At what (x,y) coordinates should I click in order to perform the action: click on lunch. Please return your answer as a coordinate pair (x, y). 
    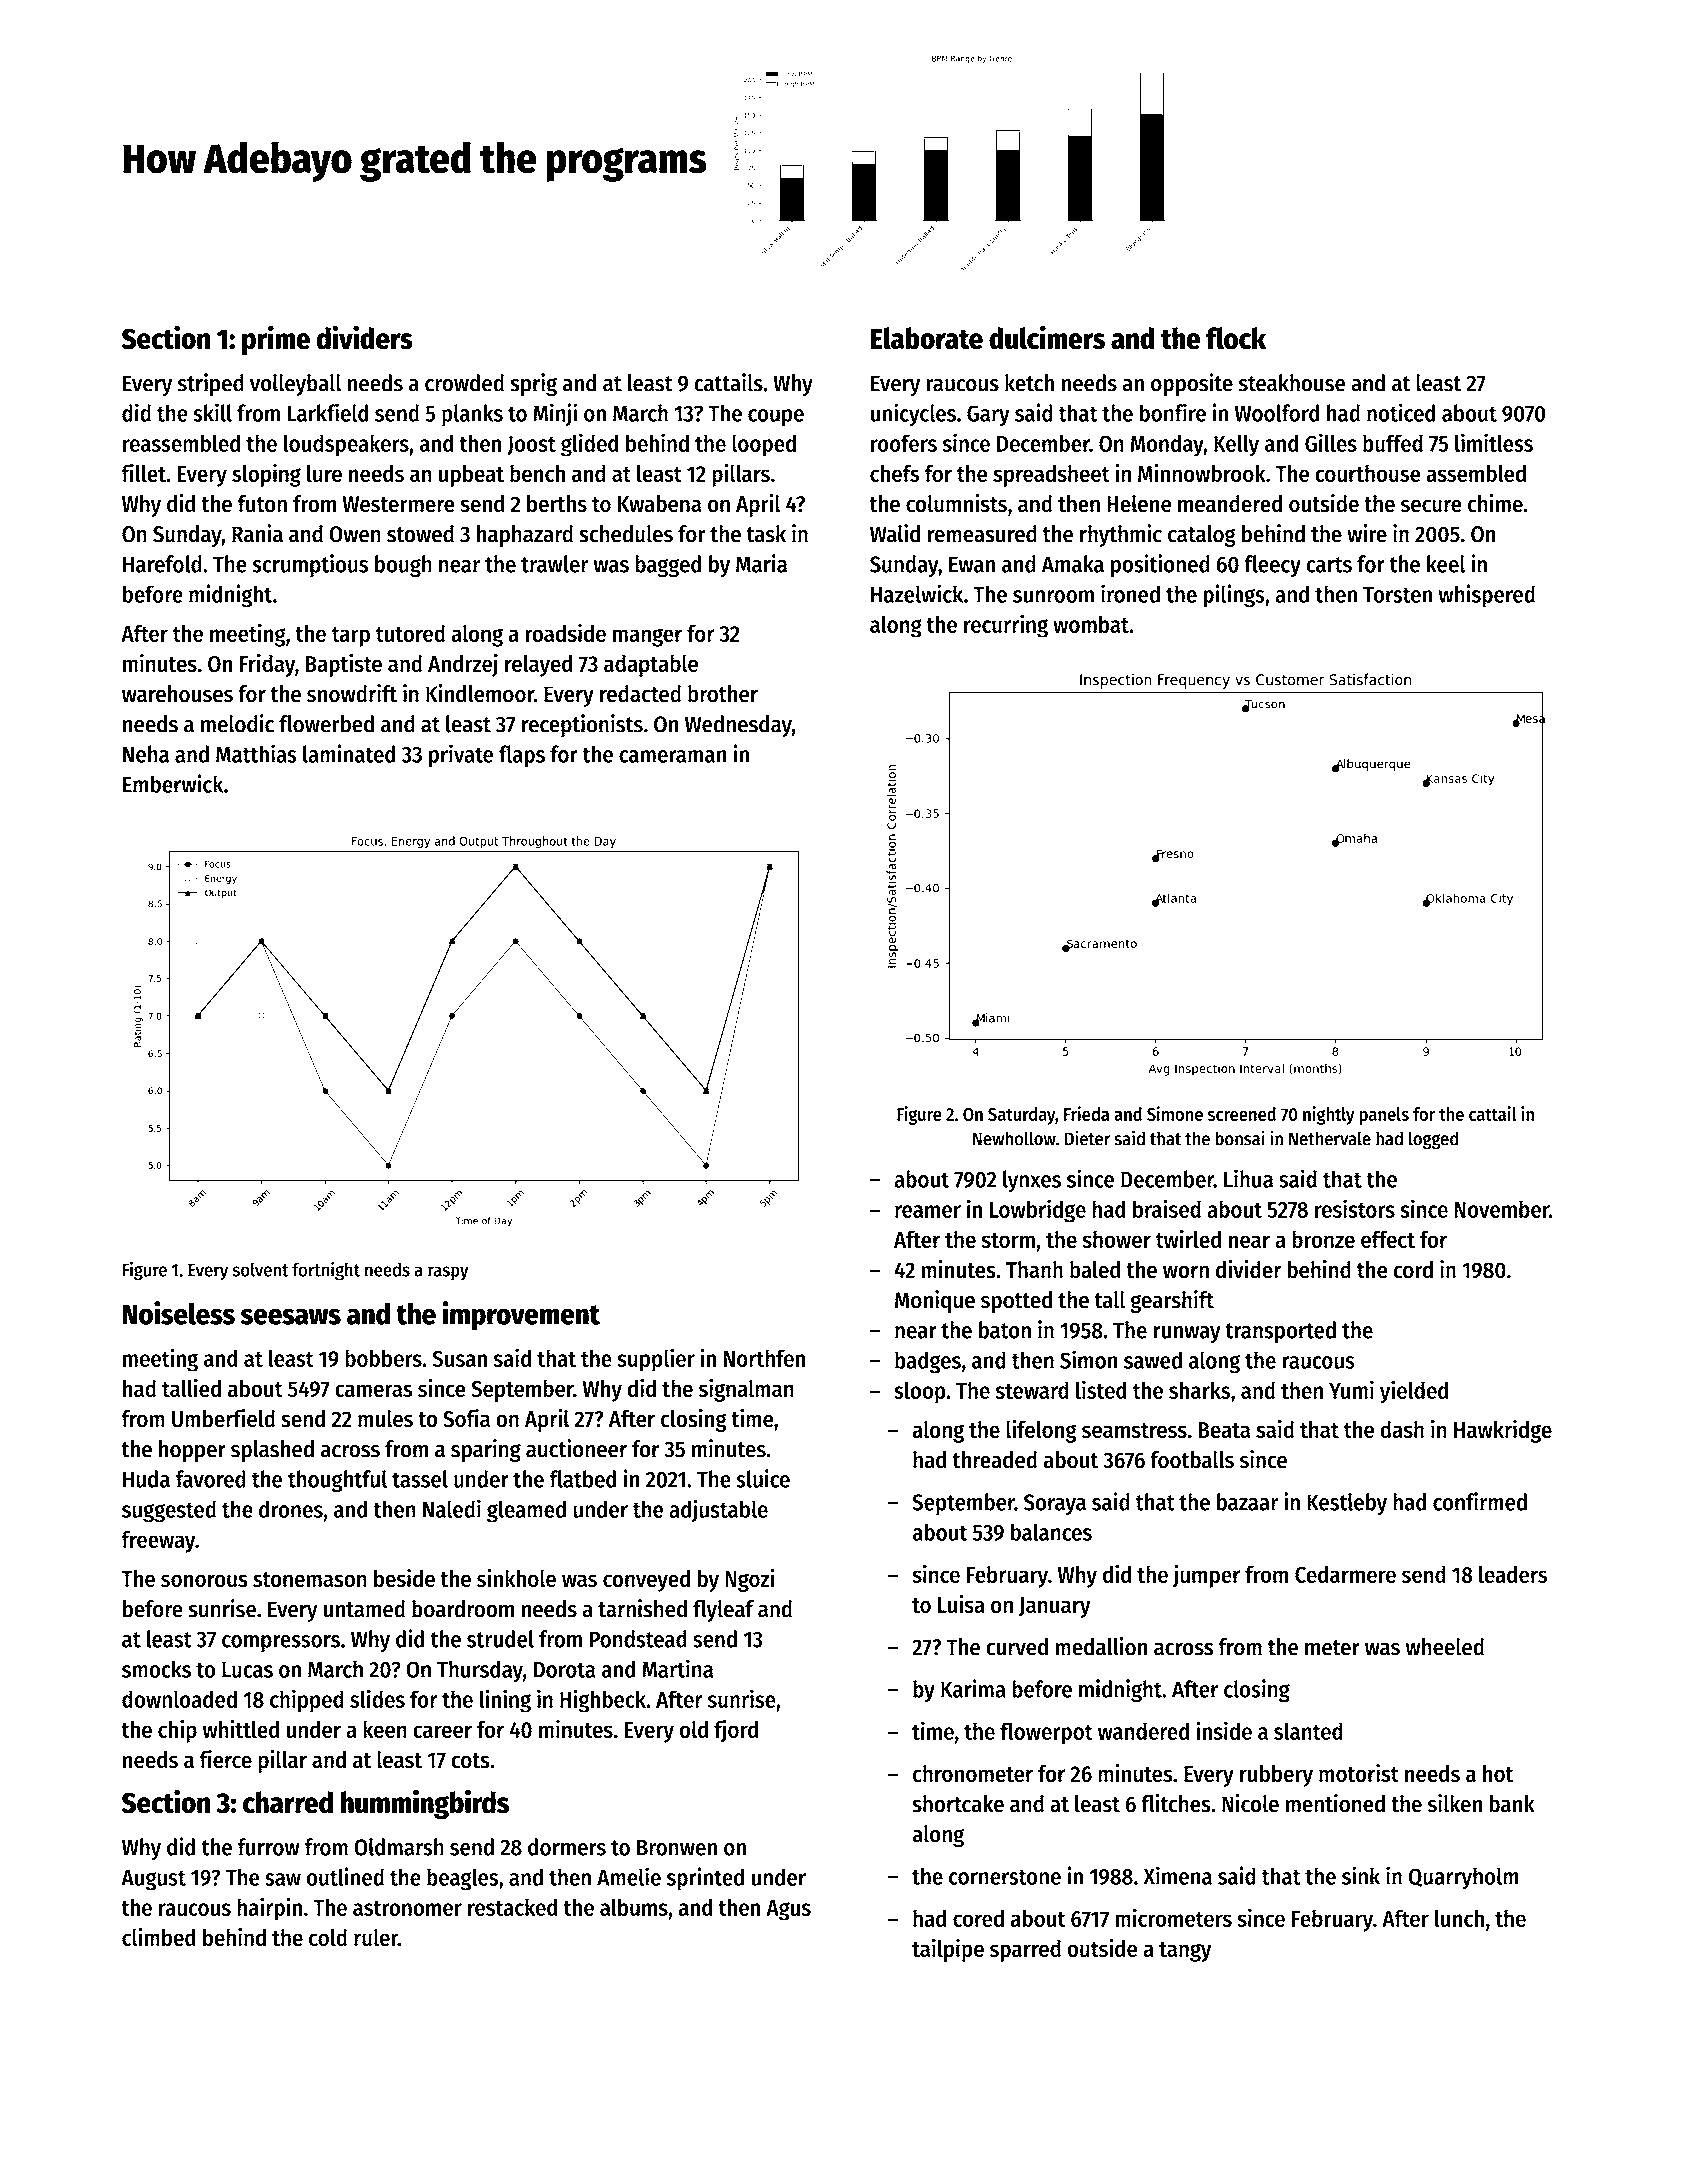
    Looking at the image, I should click on (1459, 1918).
